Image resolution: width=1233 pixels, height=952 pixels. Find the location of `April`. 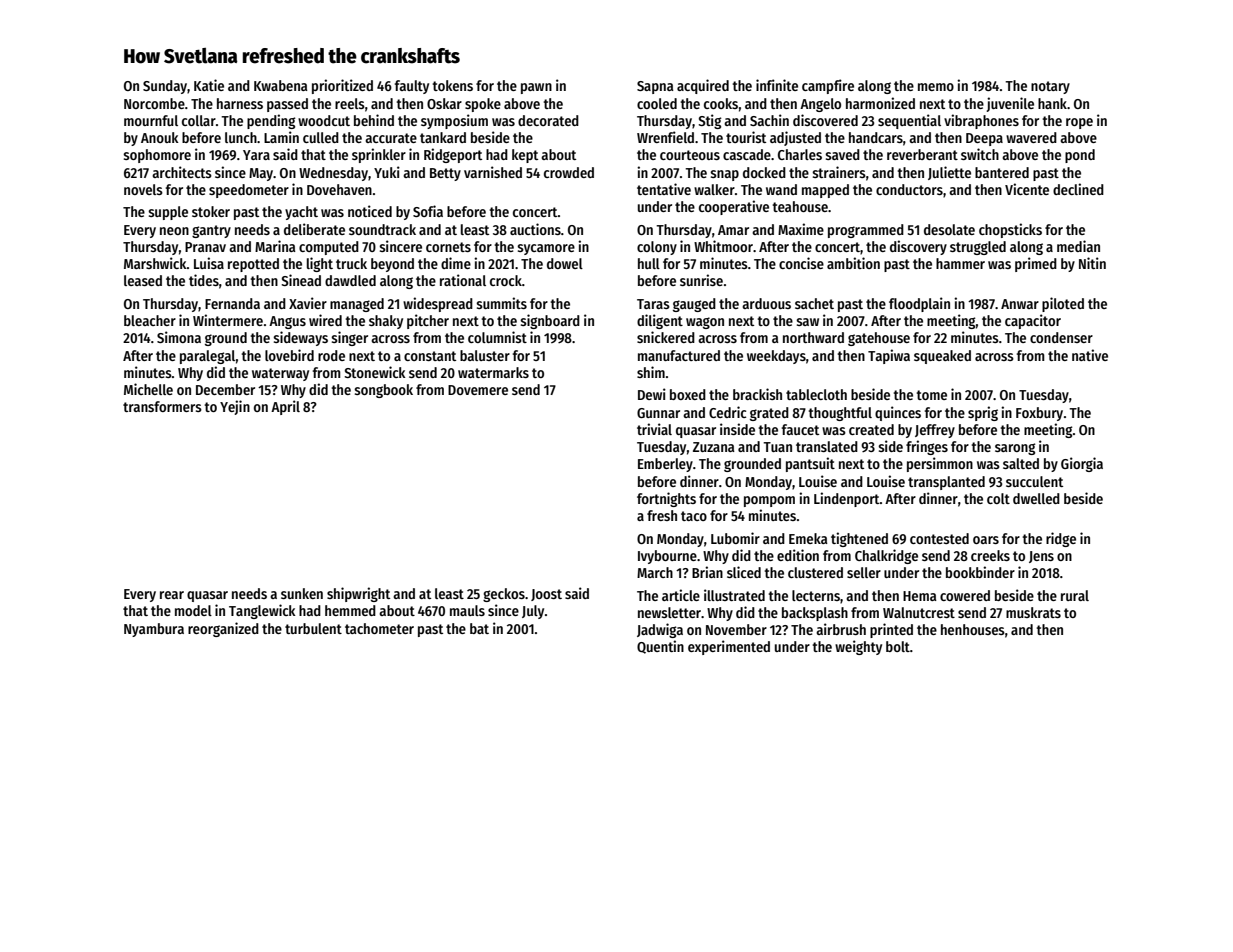

April is located at coordinates (285, 407).
